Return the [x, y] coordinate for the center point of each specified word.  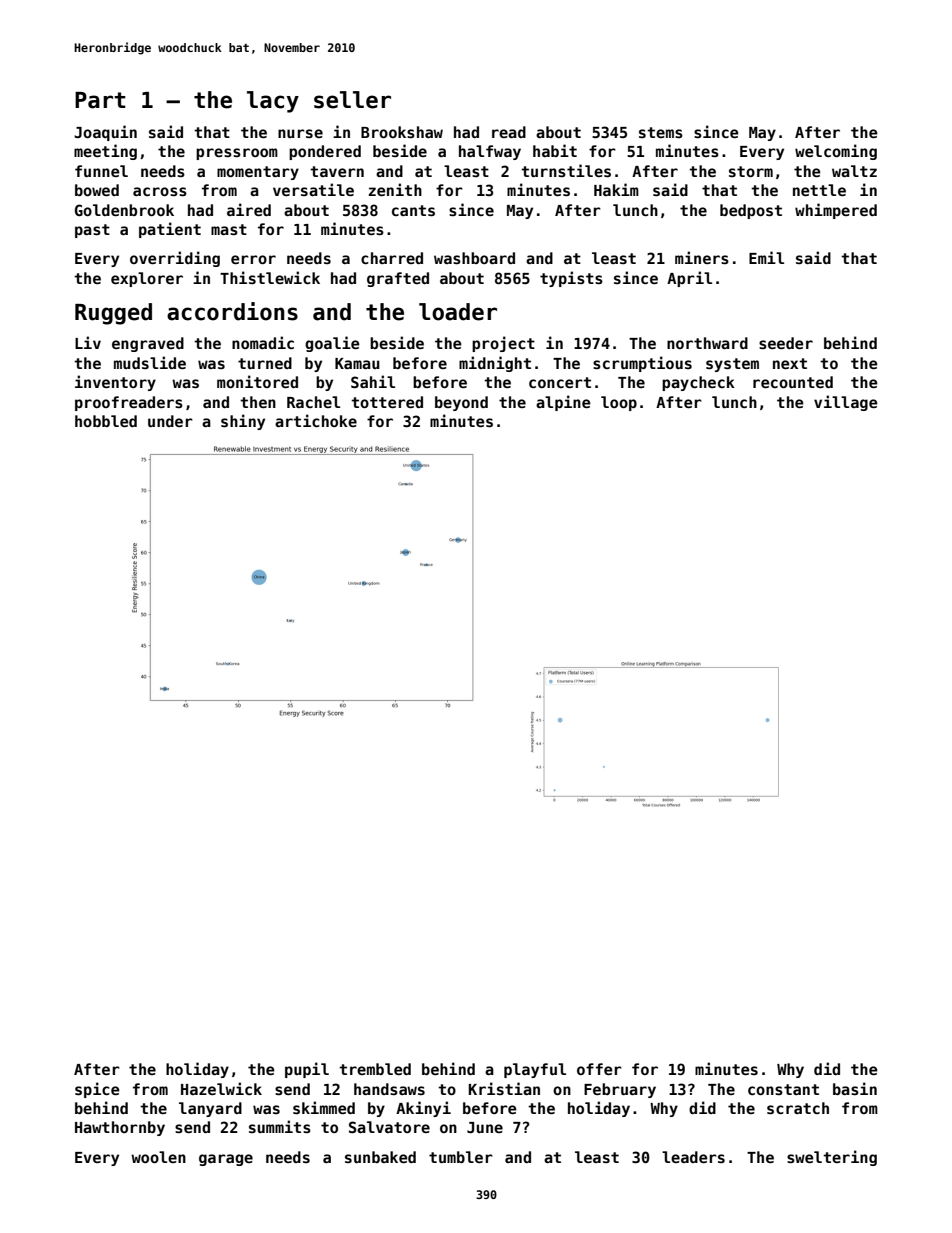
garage [226, 1160]
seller [352, 100]
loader [458, 312]
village [846, 403]
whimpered [836, 211]
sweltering [832, 1158]
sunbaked [380, 1157]
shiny [243, 422]
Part [100, 100]
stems [661, 132]
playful [535, 1070]
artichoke [316, 420]
